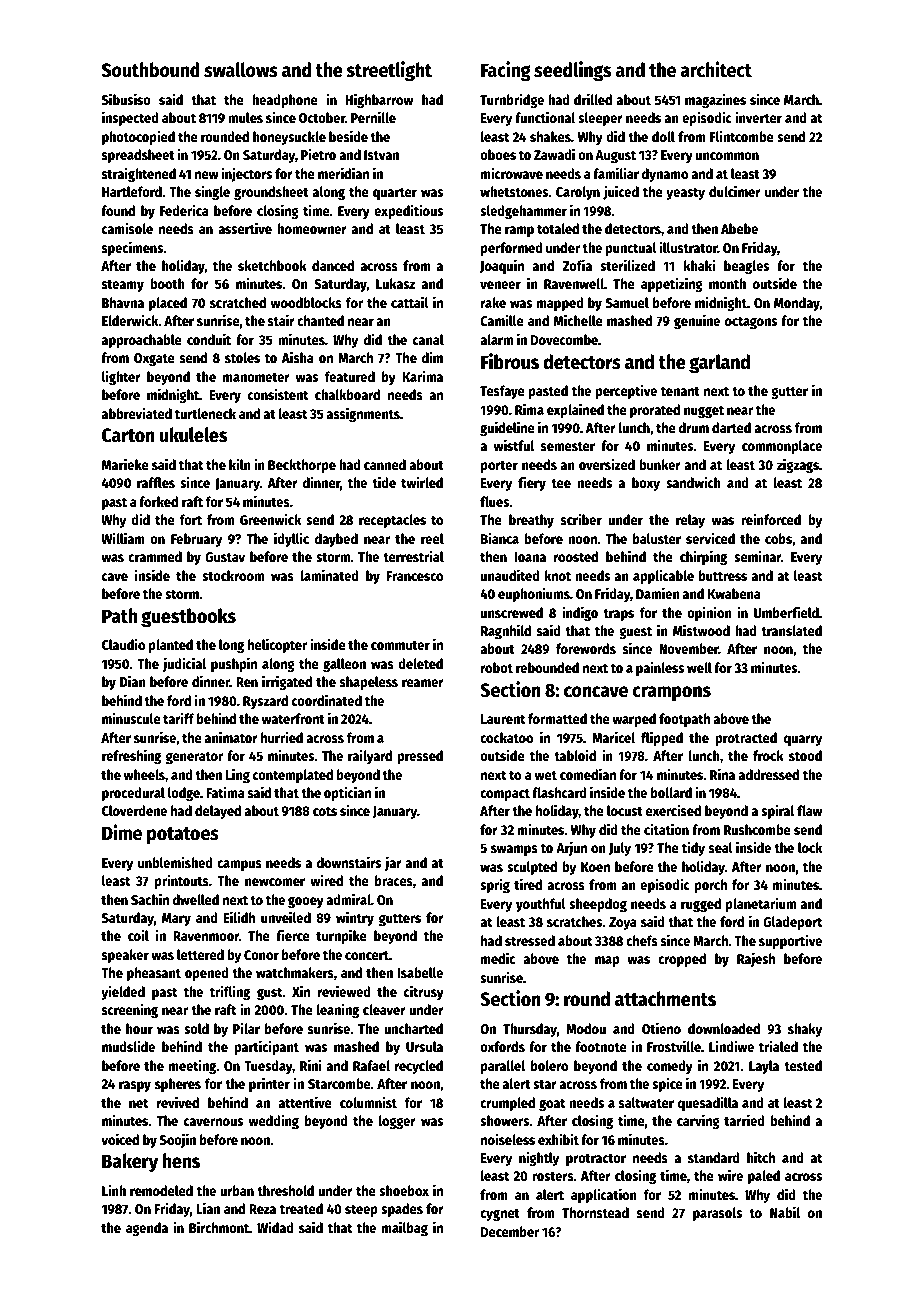 The image size is (924, 1308). What do you see at coordinates (716, 69) in the page?
I see `architect` at bounding box center [716, 69].
